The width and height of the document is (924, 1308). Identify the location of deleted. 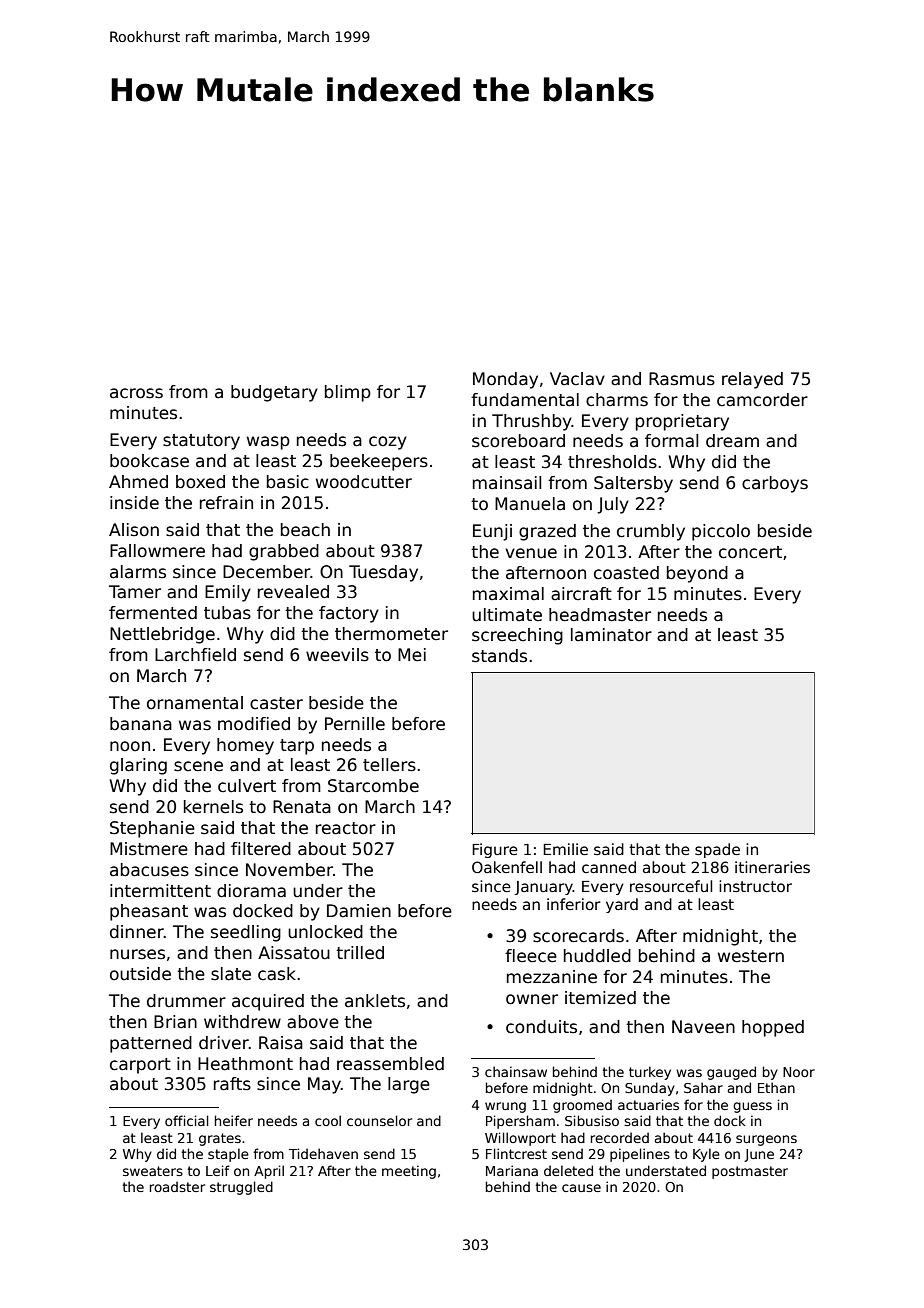
(568, 1170).
